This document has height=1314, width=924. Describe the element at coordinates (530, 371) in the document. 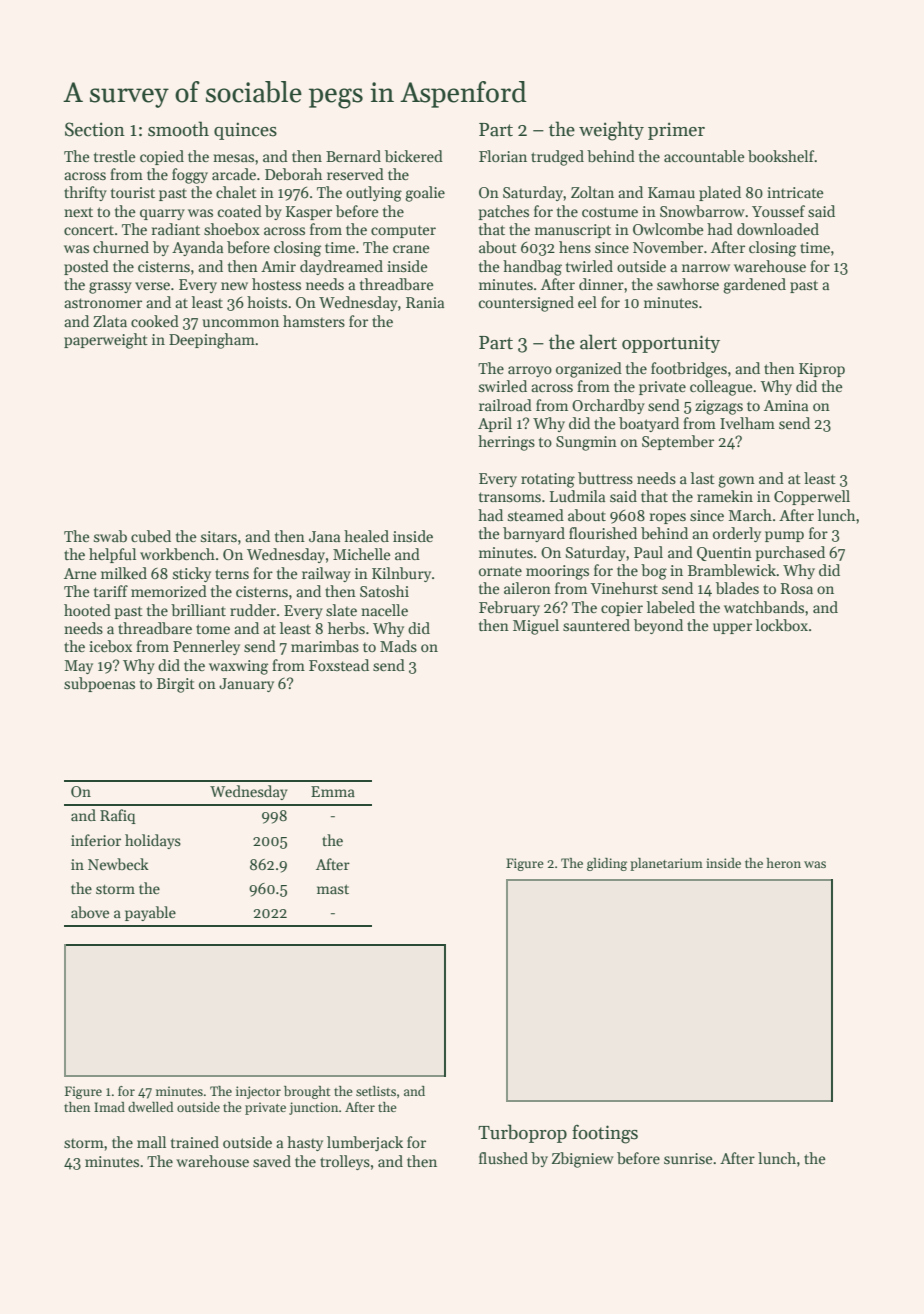

I see `arroyo` at that location.
